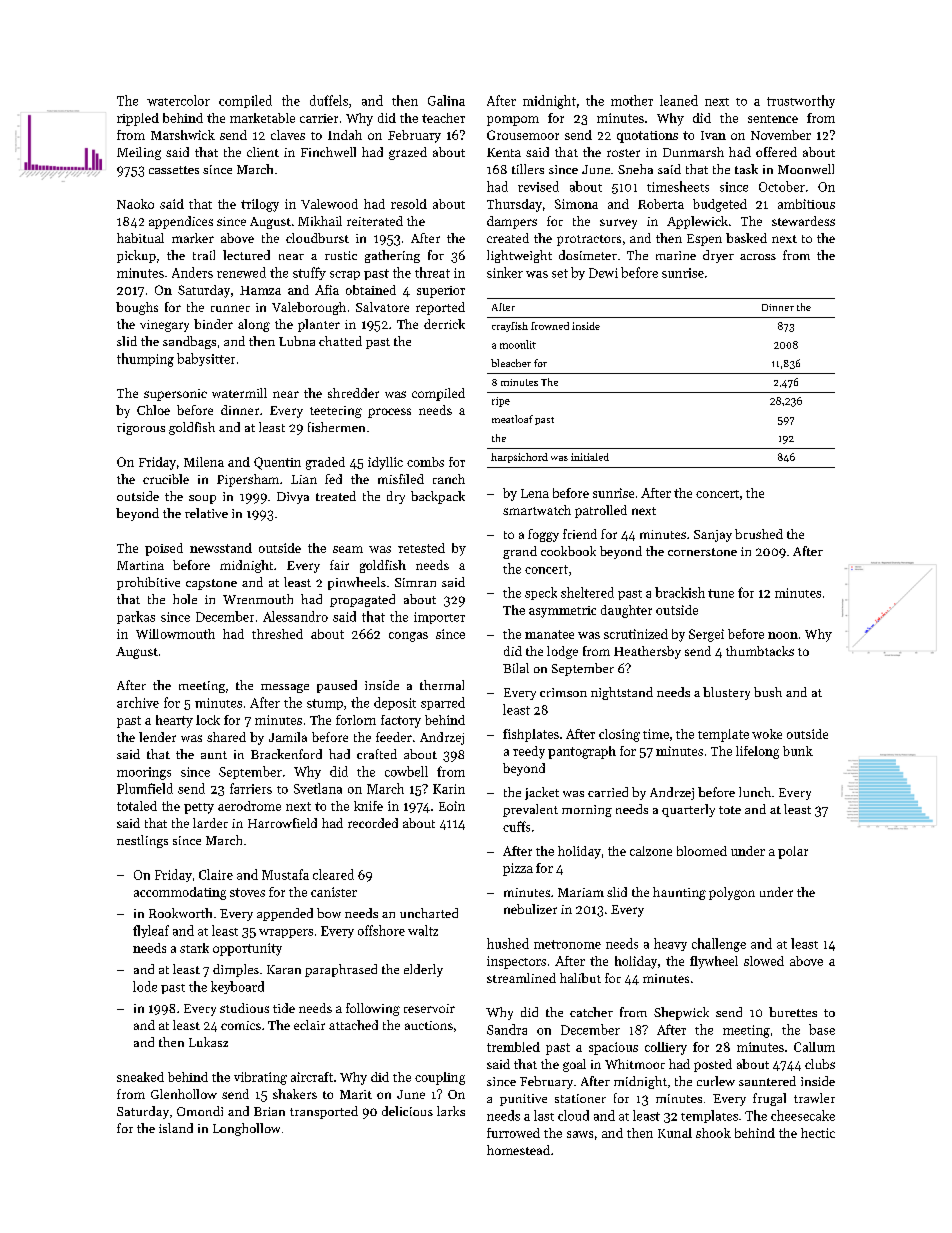 The height and width of the document is (1233, 952). What do you see at coordinates (706, 635) in the document?
I see `Sergei` at bounding box center [706, 635].
